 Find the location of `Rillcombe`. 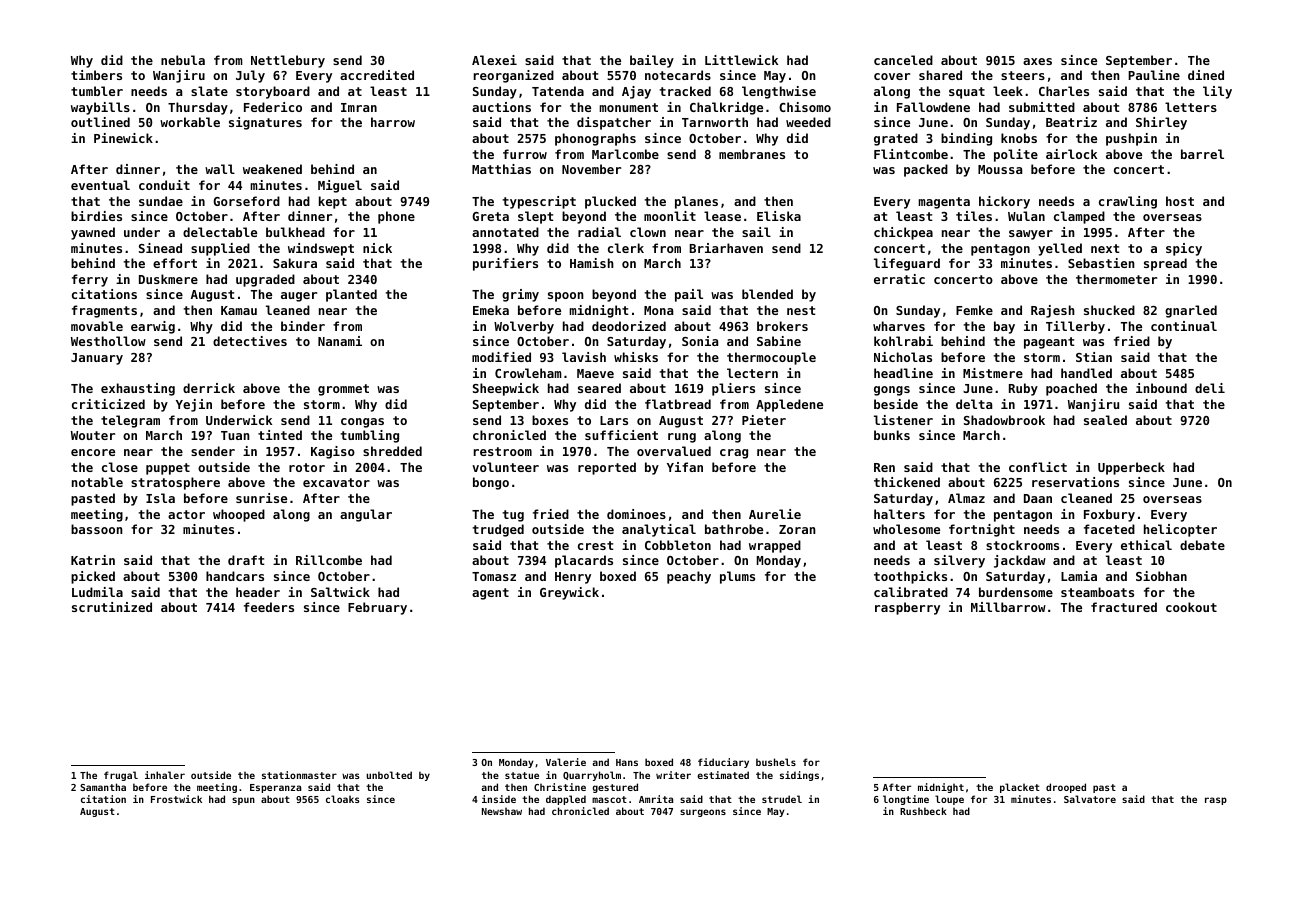

Rillcombe is located at coordinates (329, 560).
